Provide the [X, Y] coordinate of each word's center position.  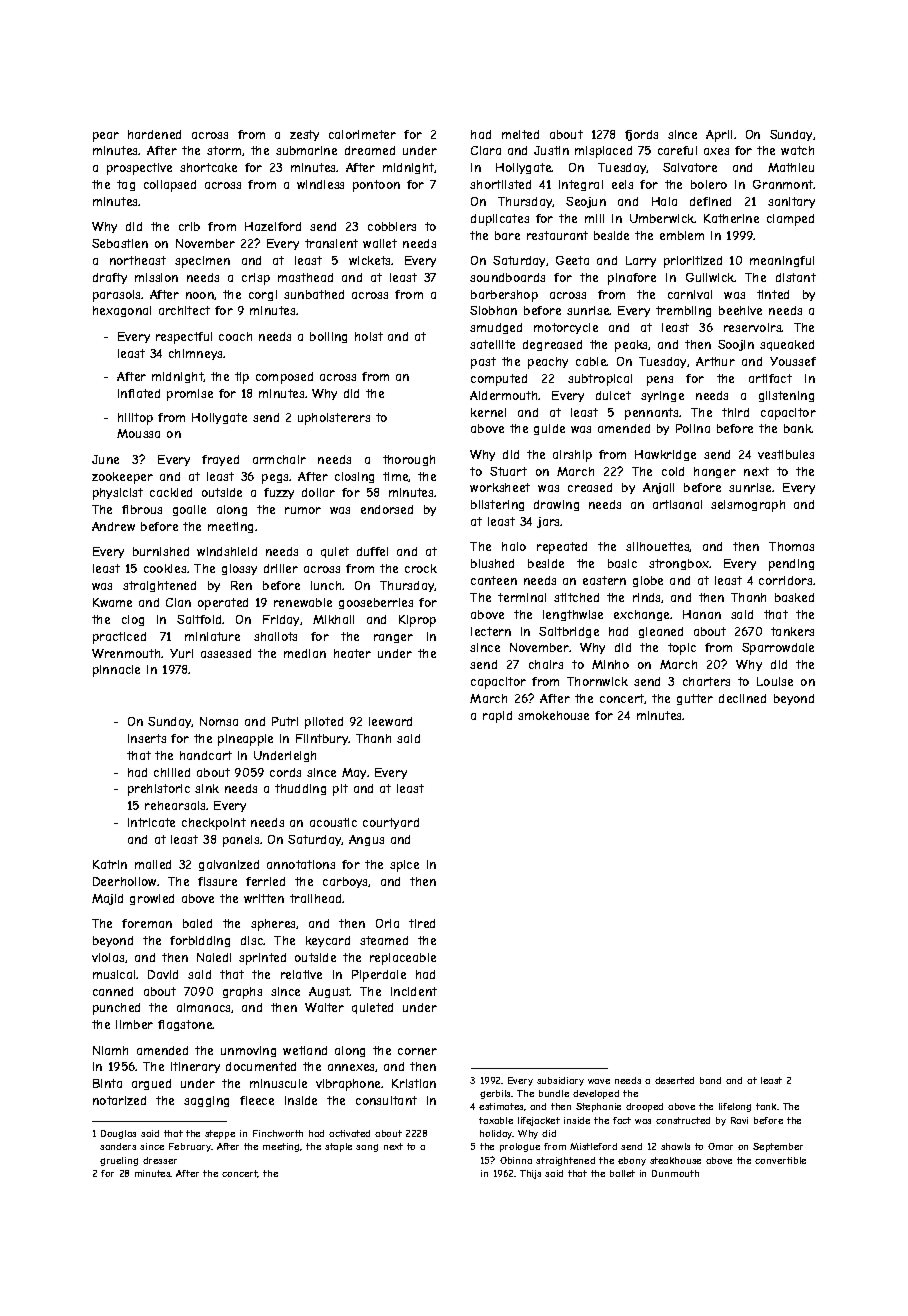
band [710, 1080]
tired [422, 923]
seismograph [748, 506]
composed [284, 378]
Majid [107, 899]
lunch [326, 585]
